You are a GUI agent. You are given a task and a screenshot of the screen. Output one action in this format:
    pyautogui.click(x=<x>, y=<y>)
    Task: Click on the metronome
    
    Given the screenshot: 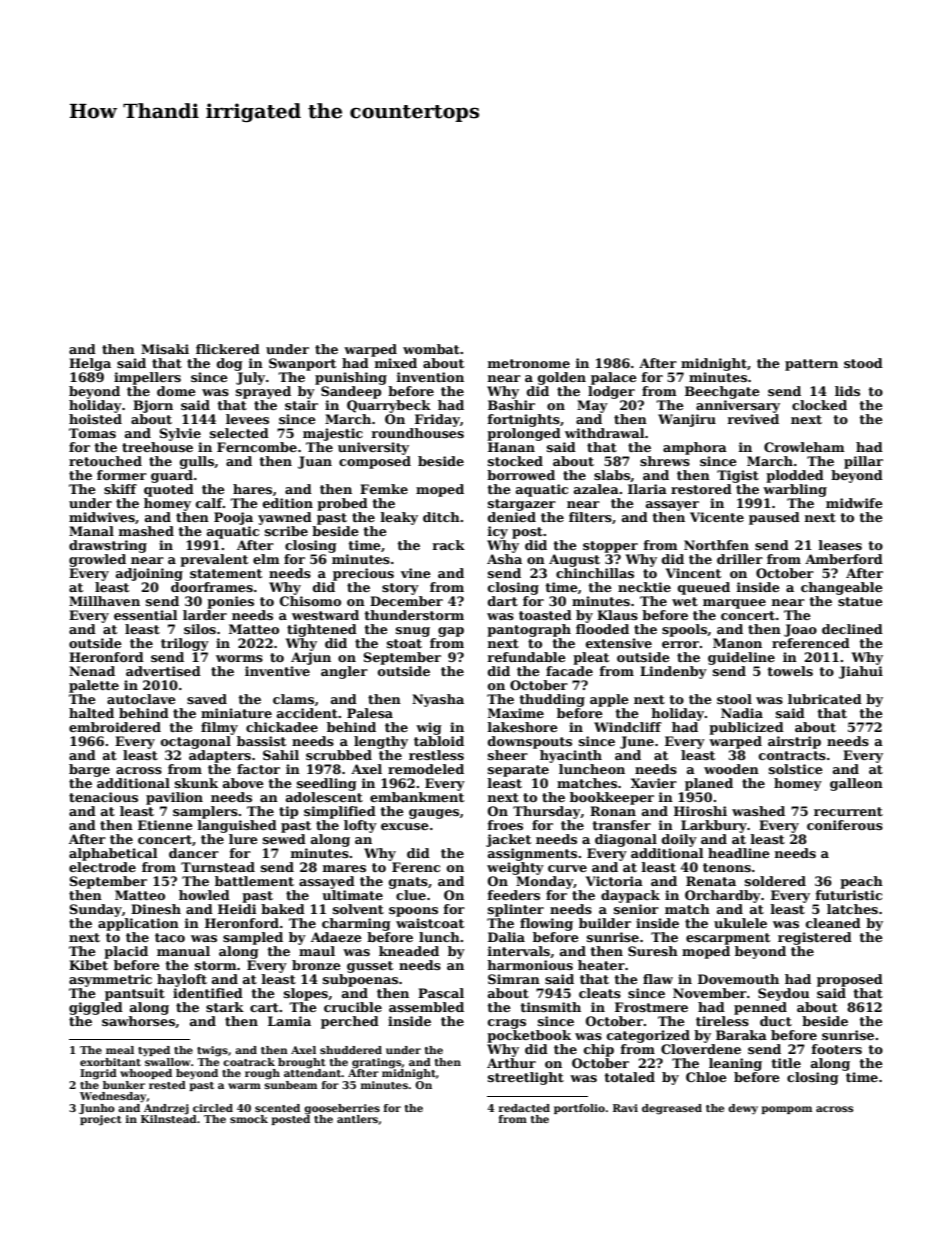 What is the action you would take?
    pyautogui.click(x=529, y=363)
